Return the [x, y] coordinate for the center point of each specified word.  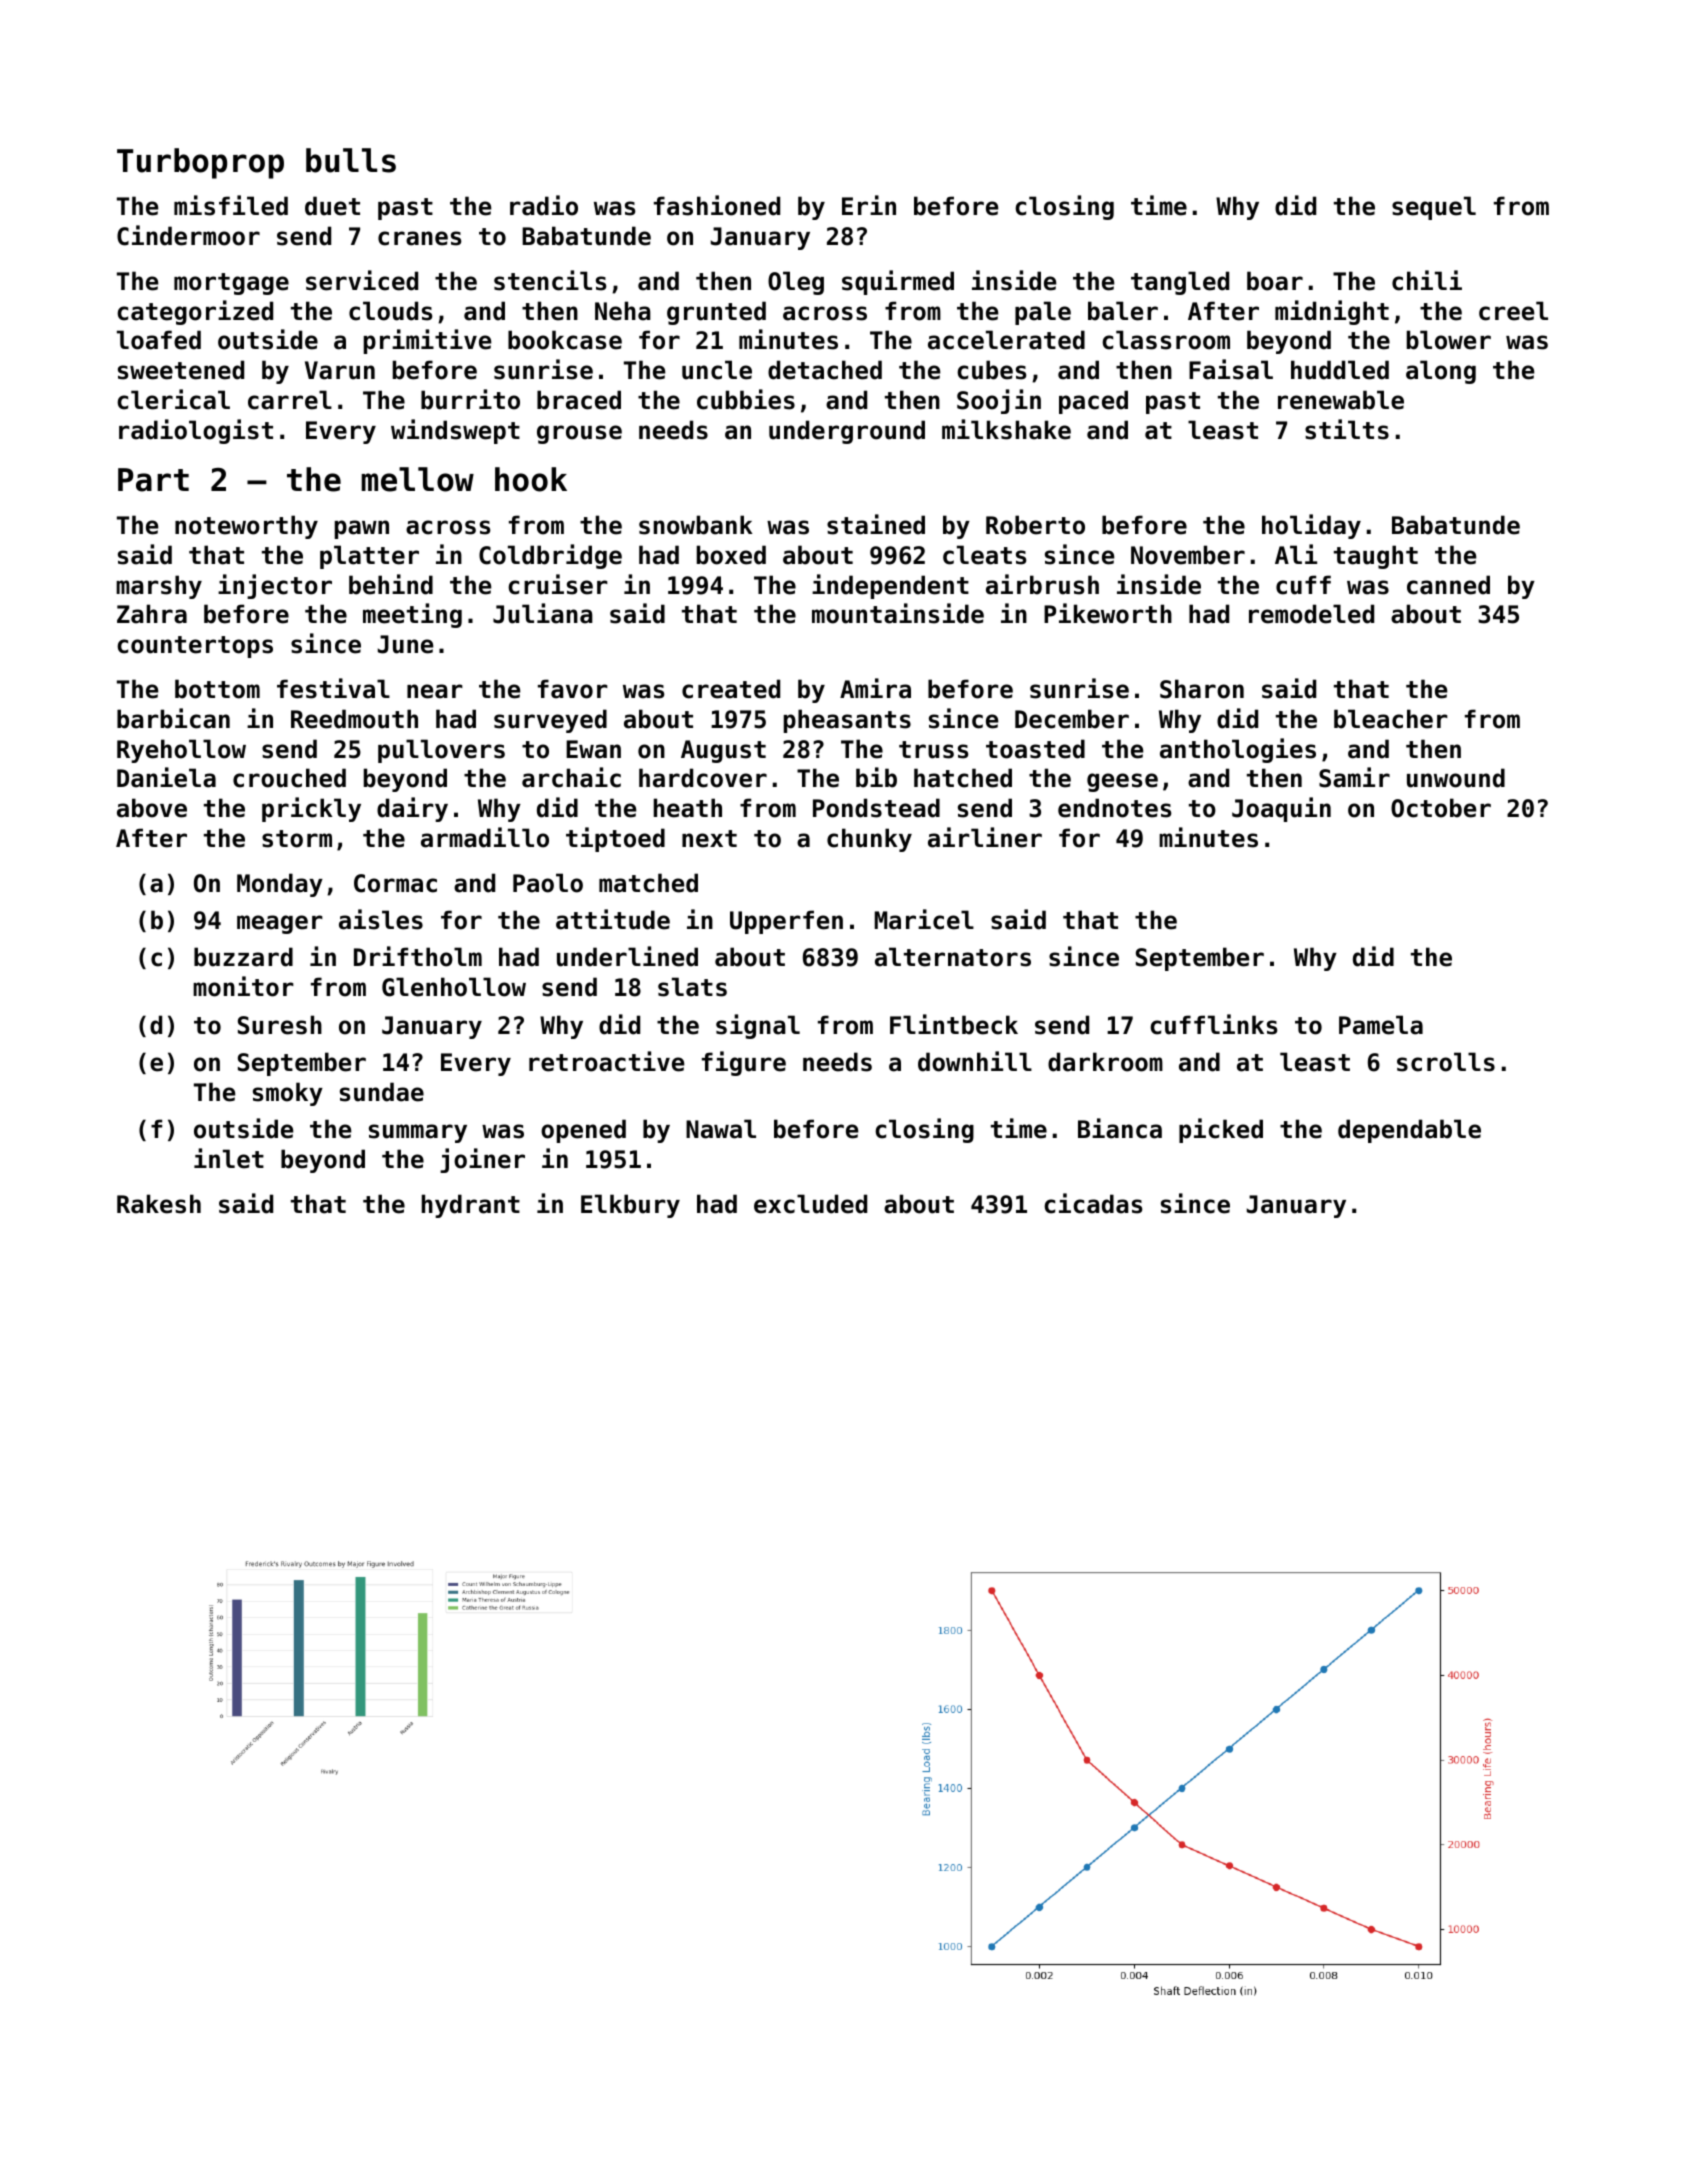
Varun [340, 370]
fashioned [717, 205]
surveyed [550, 721]
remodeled [1311, 614]
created [731, 689]
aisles [381, 919]
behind [391, 584]
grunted [716, 313]
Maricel [924, 919]
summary [418, 1133]
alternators [953, 957]
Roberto [1035, 525]
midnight [1332, 312]
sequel [1434, 208]
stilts [1347, 429]
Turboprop [200, 163]
